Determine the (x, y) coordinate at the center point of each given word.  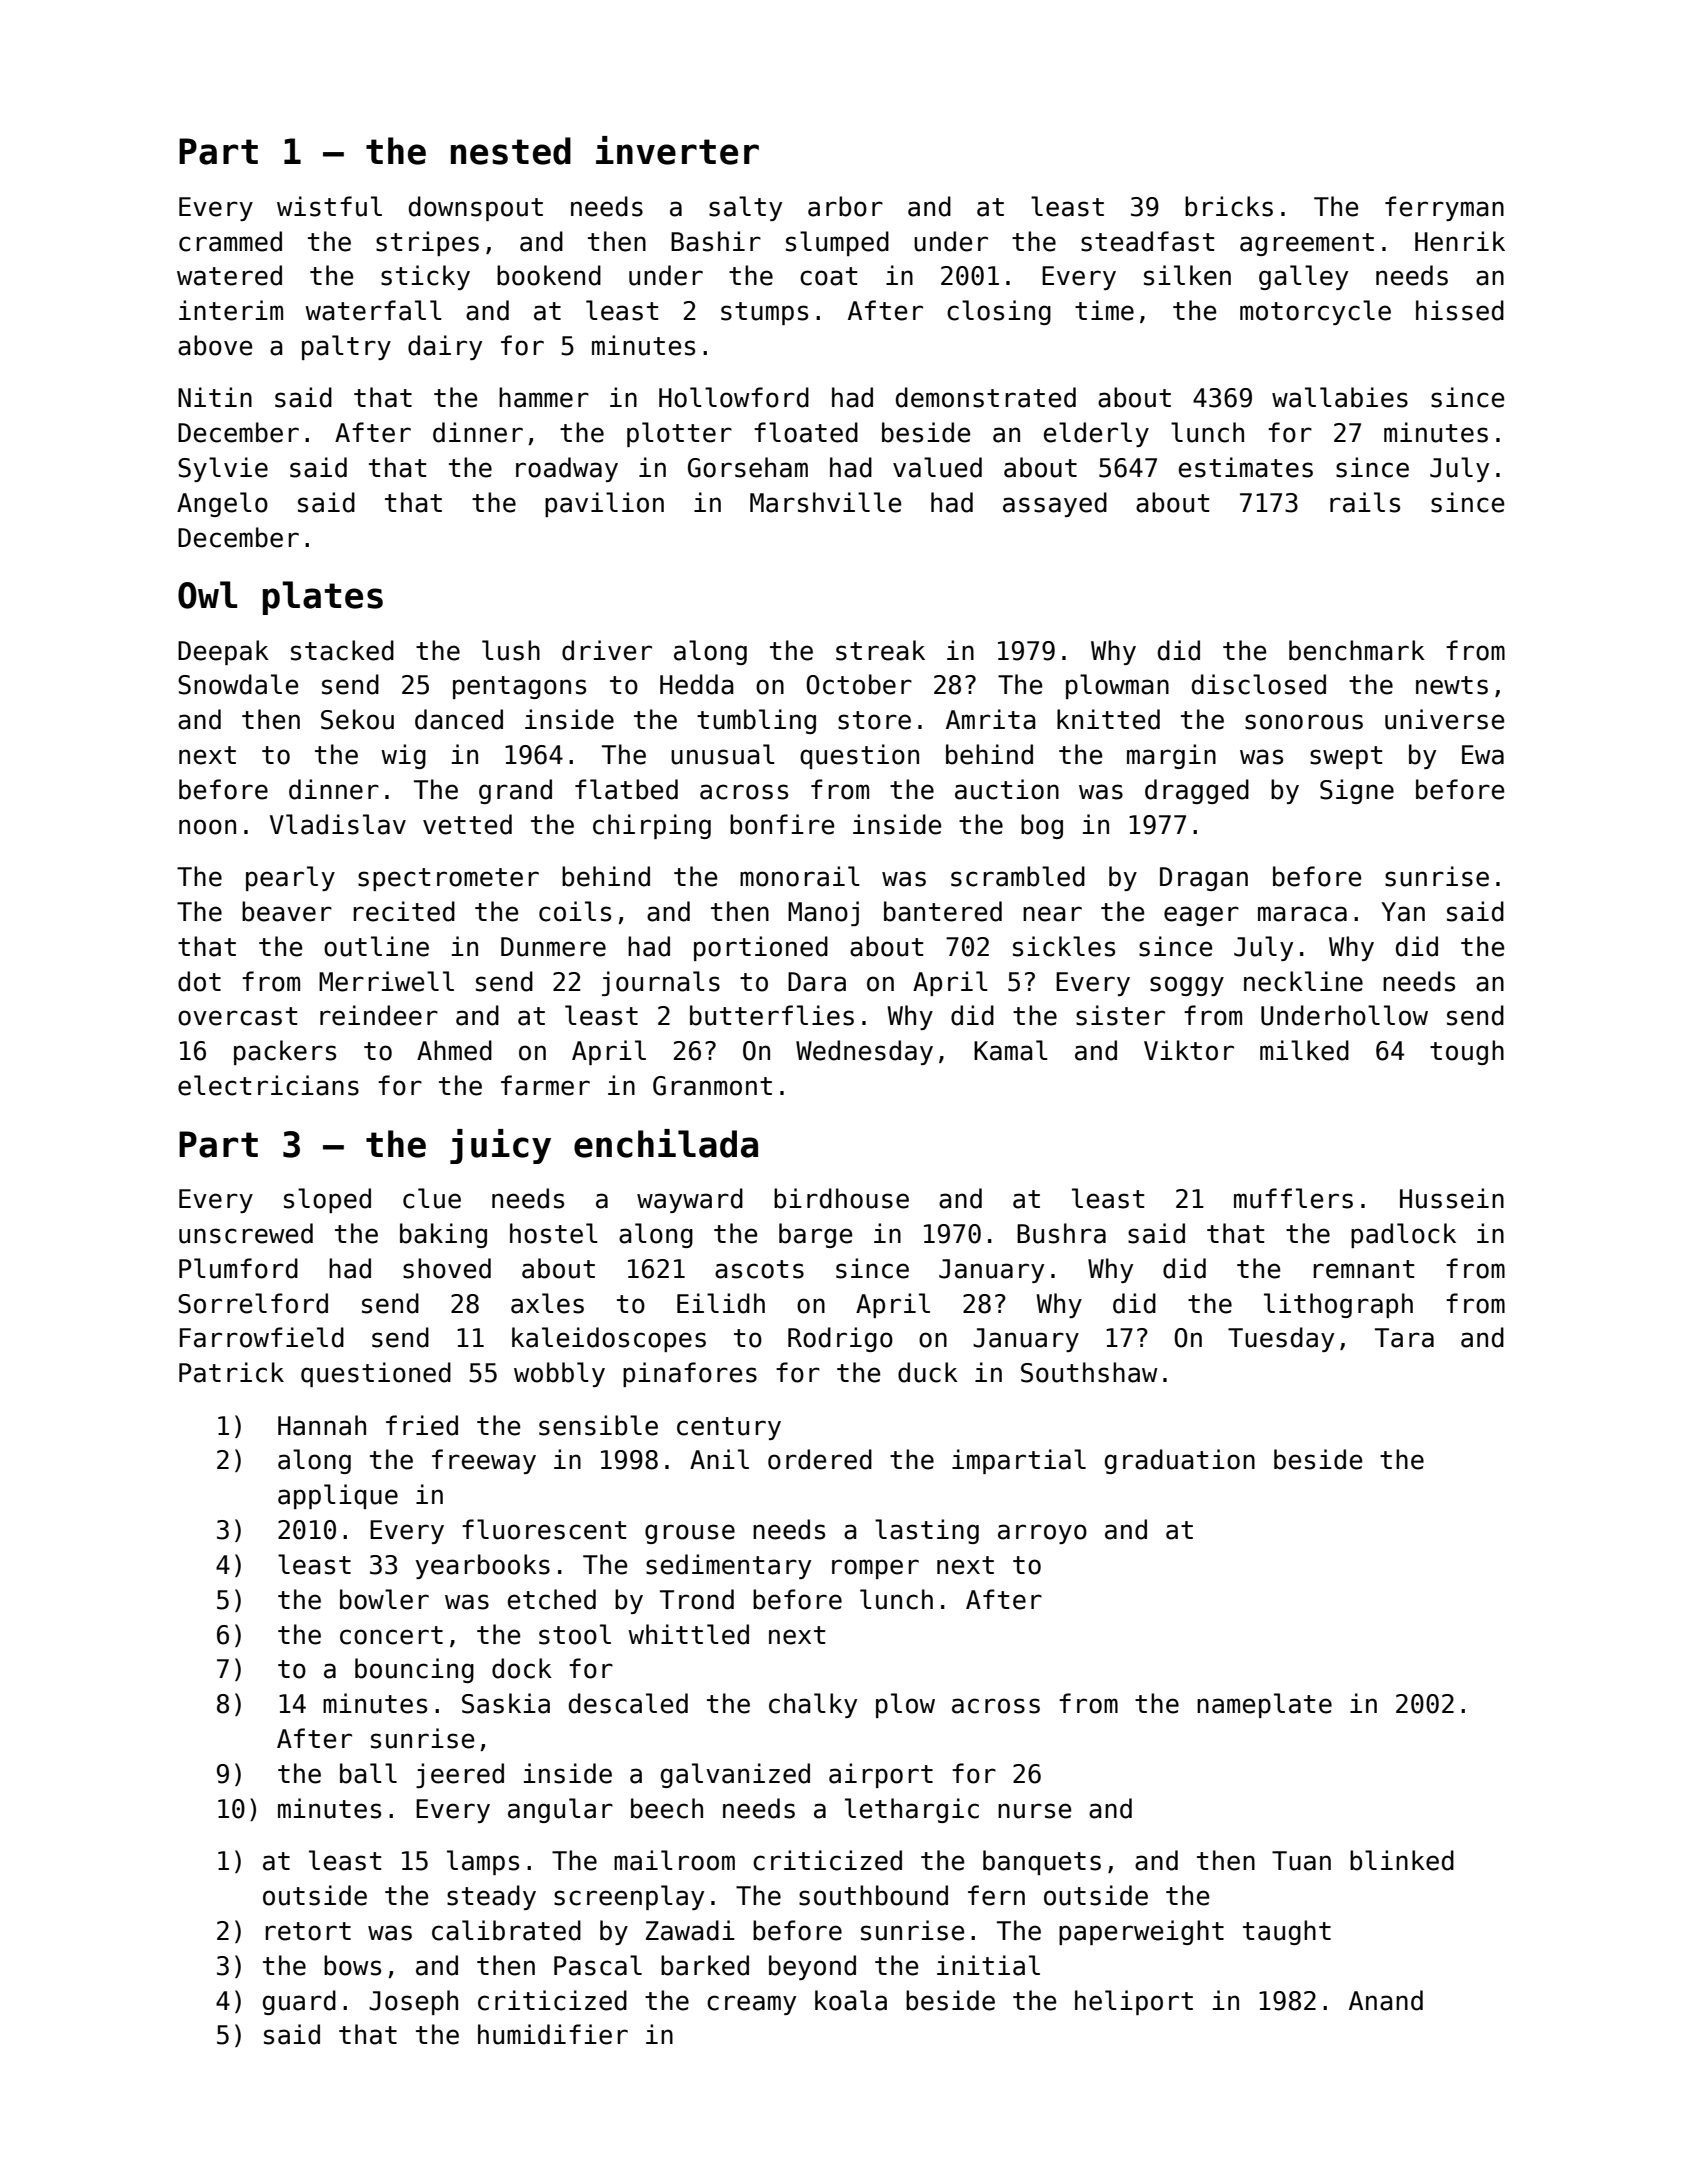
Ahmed (454, 1050)
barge (815, 1235)
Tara (1404, 1338)
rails (1365, 502)
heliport (1134, 2002)
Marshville (825, 502)
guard (299, 2002)
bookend (549, 275)
